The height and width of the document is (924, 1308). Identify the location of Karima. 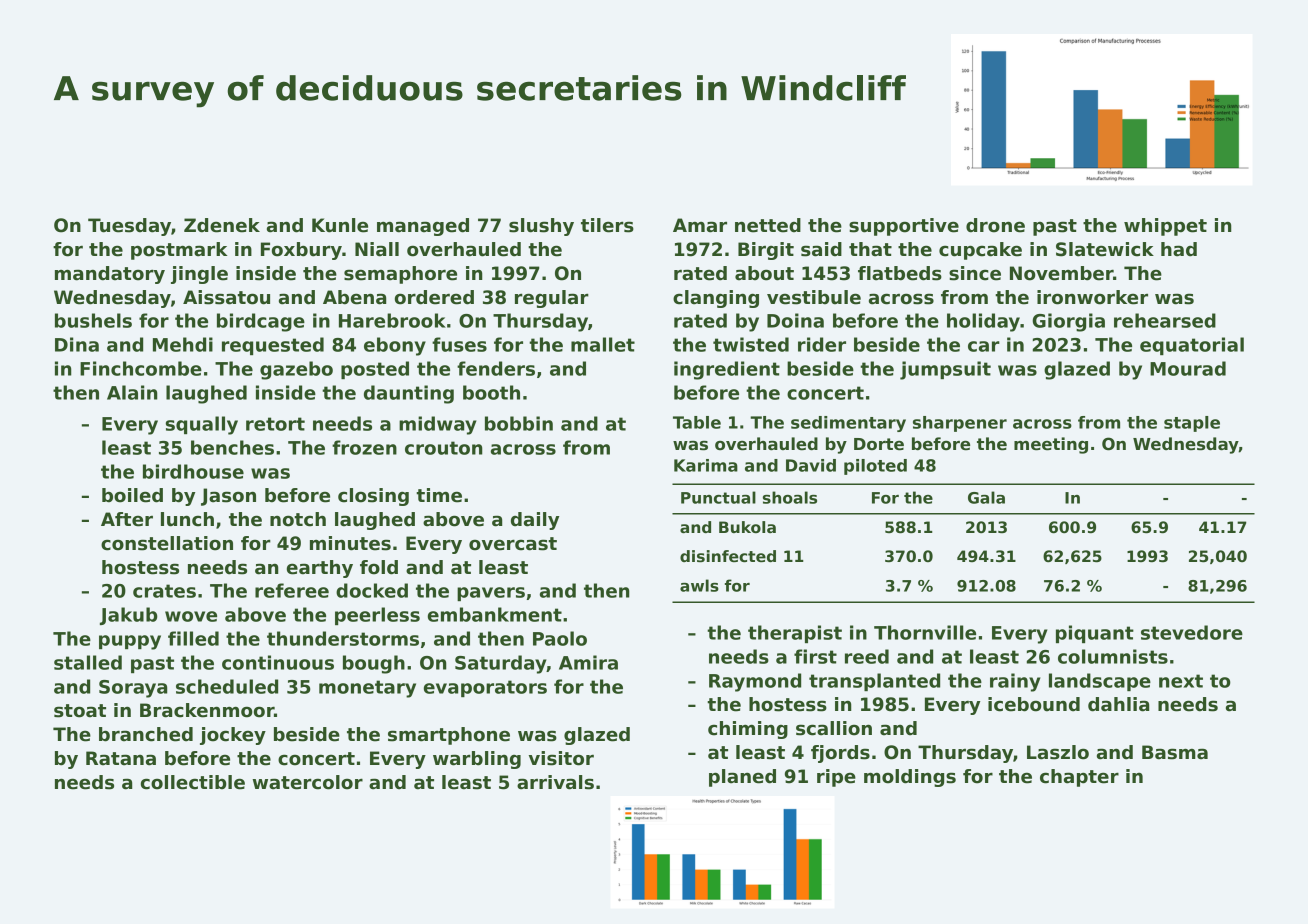
(706, 465).
